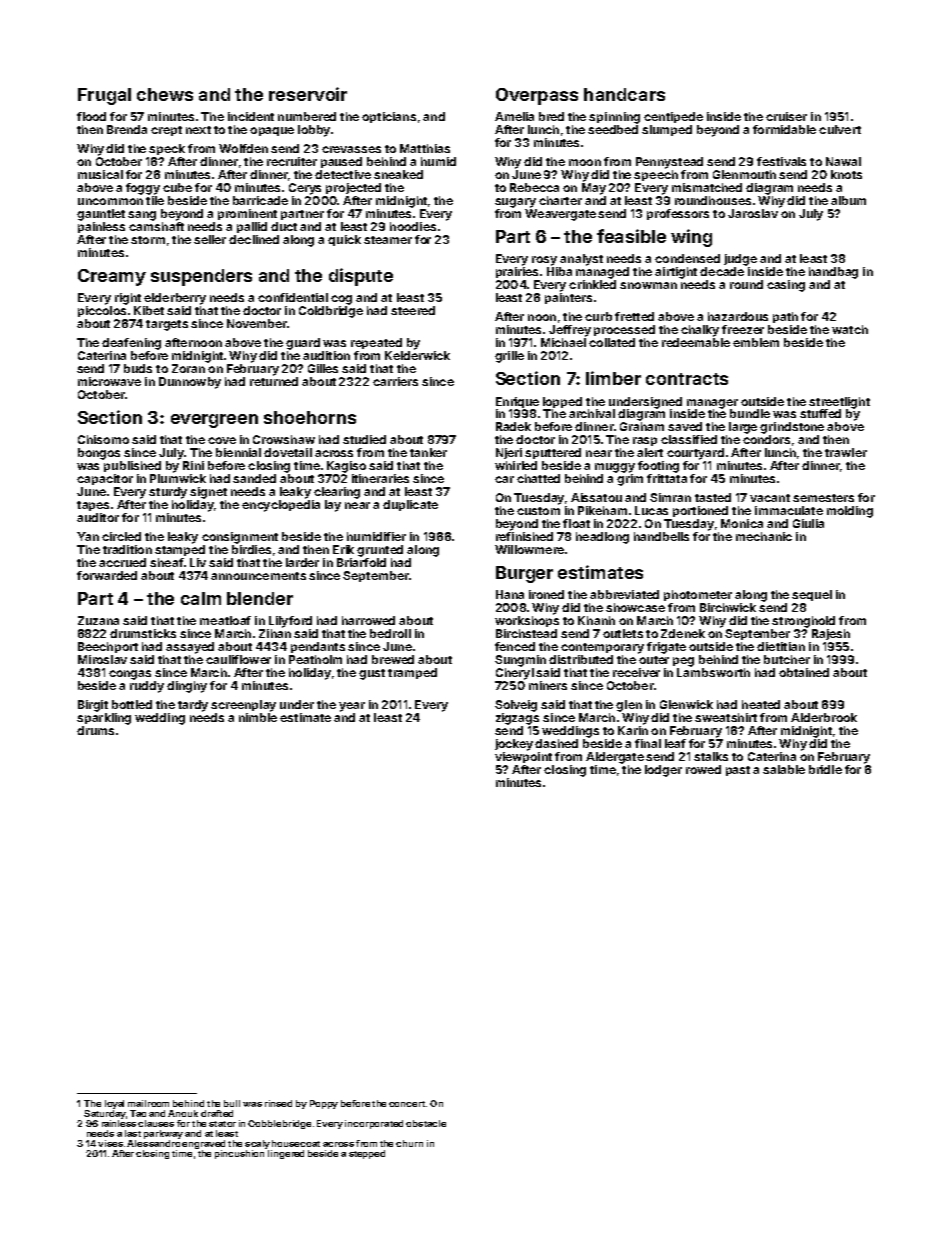 This screenshot has width=952, height=1233. Describe the element at coordinates (786, 116) in the screenshot. I see `cruiser` at that location.
